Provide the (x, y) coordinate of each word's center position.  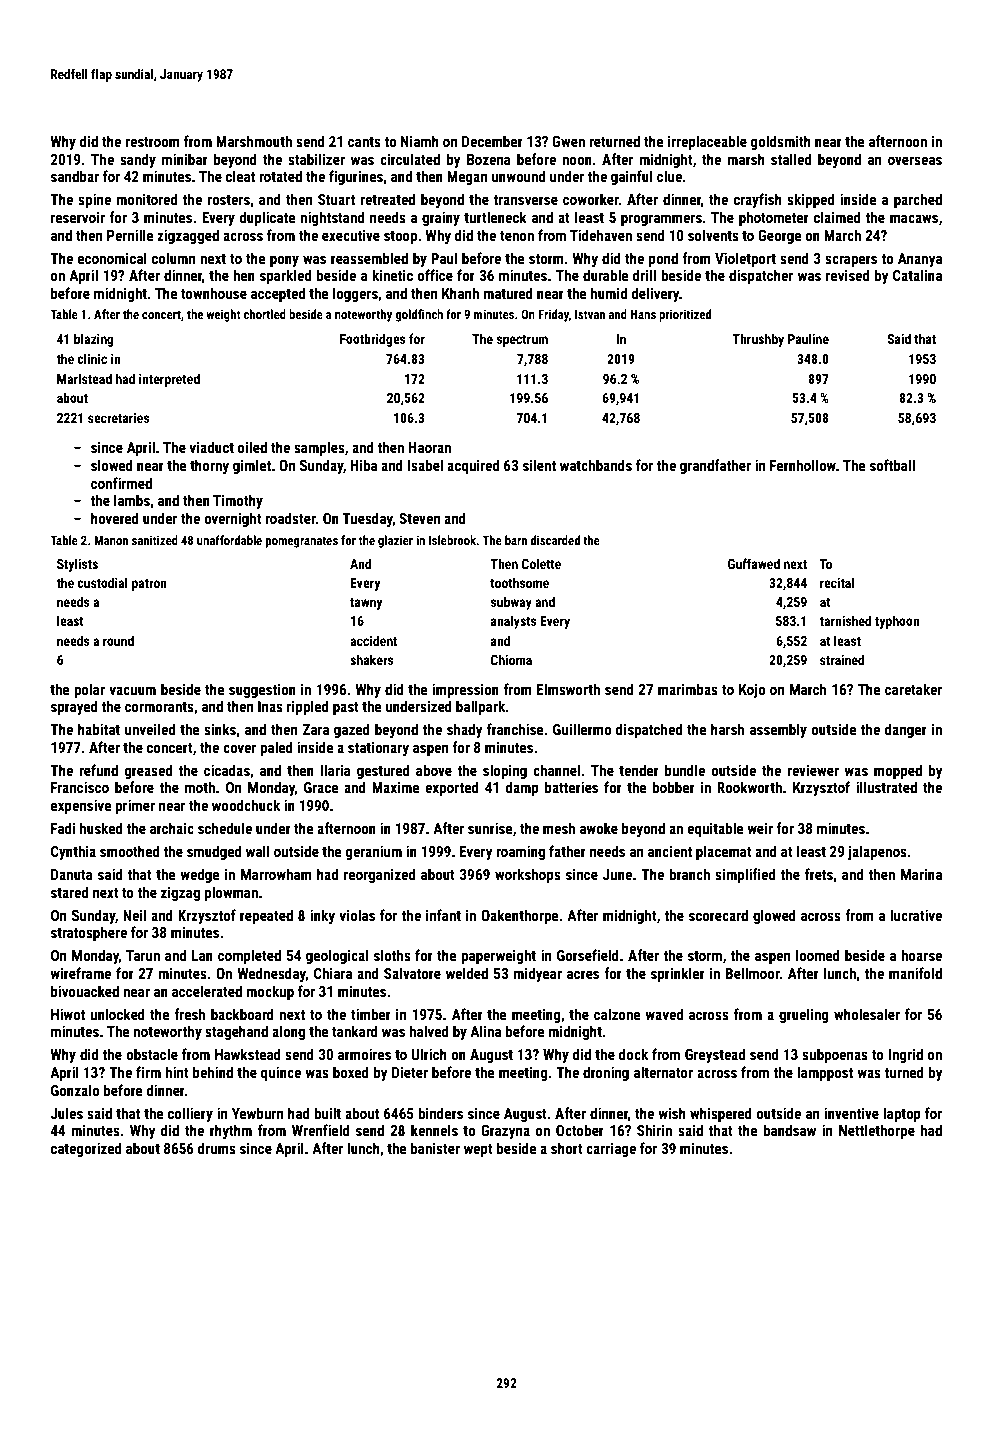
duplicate (267, 218)
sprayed (74, 707)
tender (639, 770)
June (617, 874)
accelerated (207, 991)
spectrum (522, 341)
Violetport (745, 259)
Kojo (752, 691)
